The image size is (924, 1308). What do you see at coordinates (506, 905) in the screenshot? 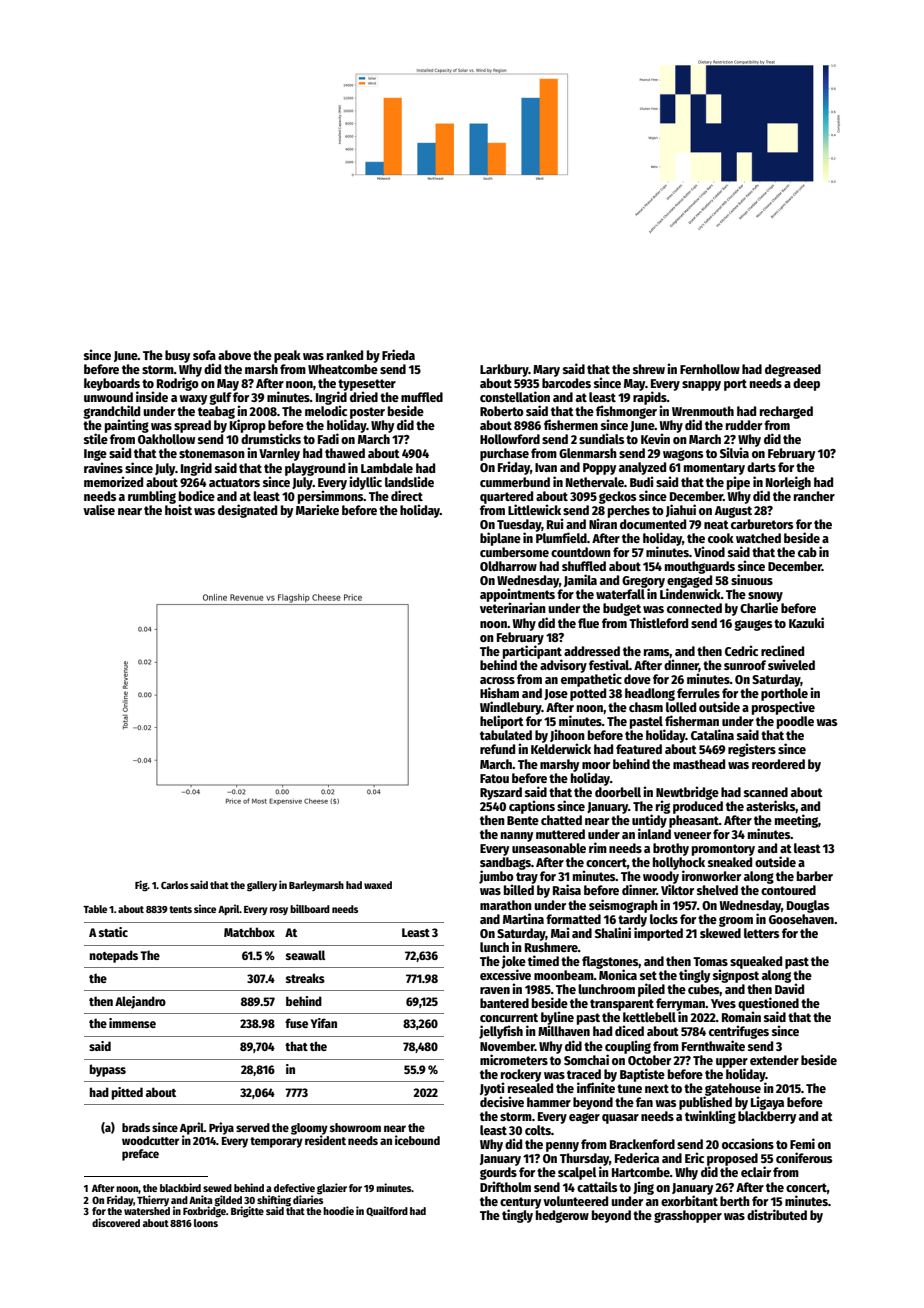
I see `marathon` at bounding box center [506, 905].
